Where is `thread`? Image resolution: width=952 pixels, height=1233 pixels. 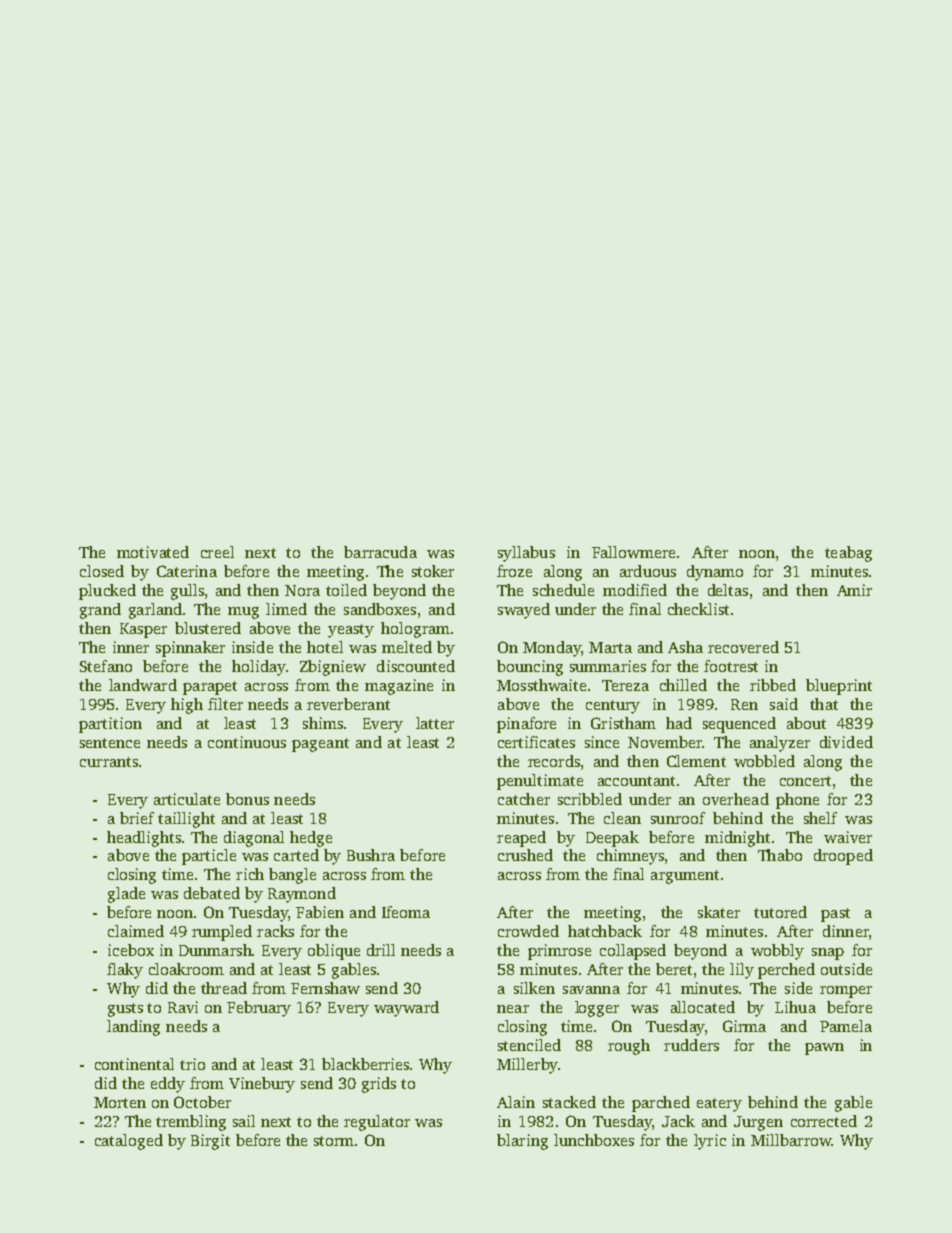
thread is located at coordinates (224, 988).
